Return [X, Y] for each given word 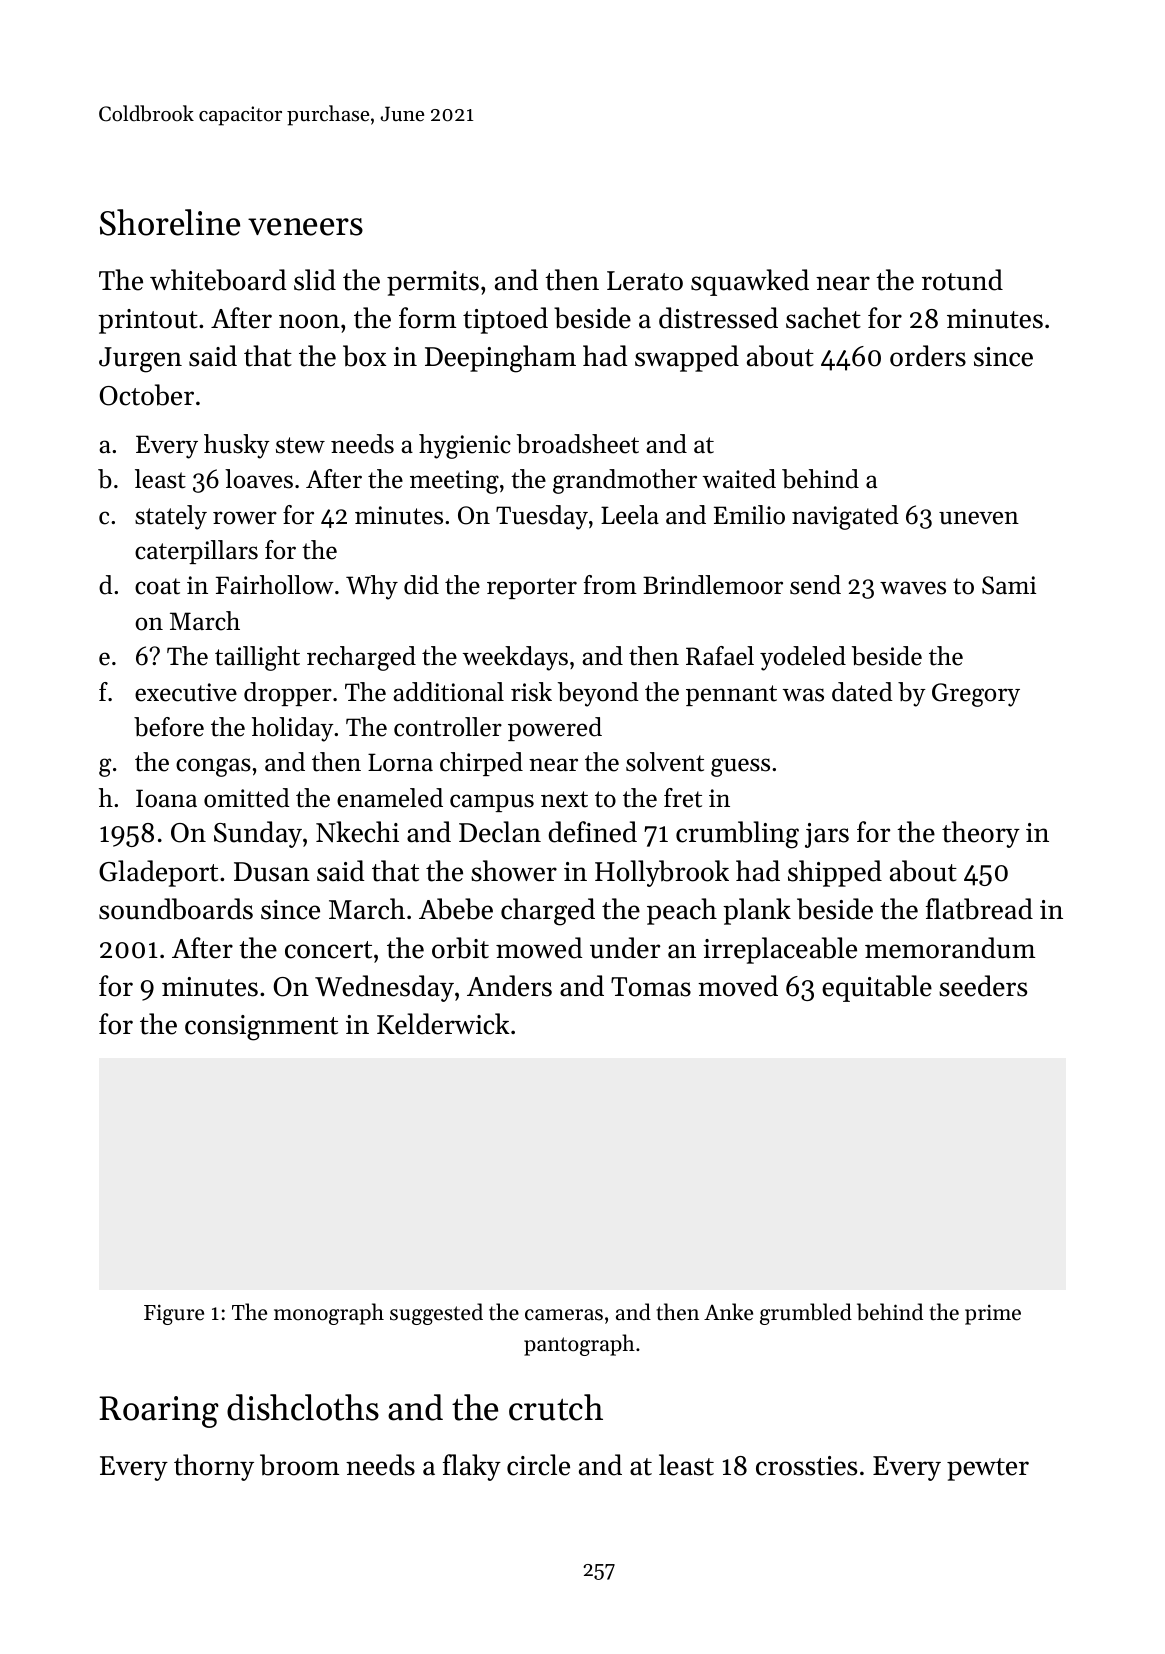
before [169, 727]
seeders [983, 986]
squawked [750, 282]
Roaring [159, 1412]
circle [538, 1465]
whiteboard [218, 280]
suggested [436, 1314]
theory [981, 834]
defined [592, 832]
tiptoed [505, 320]
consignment [261, 1028]
